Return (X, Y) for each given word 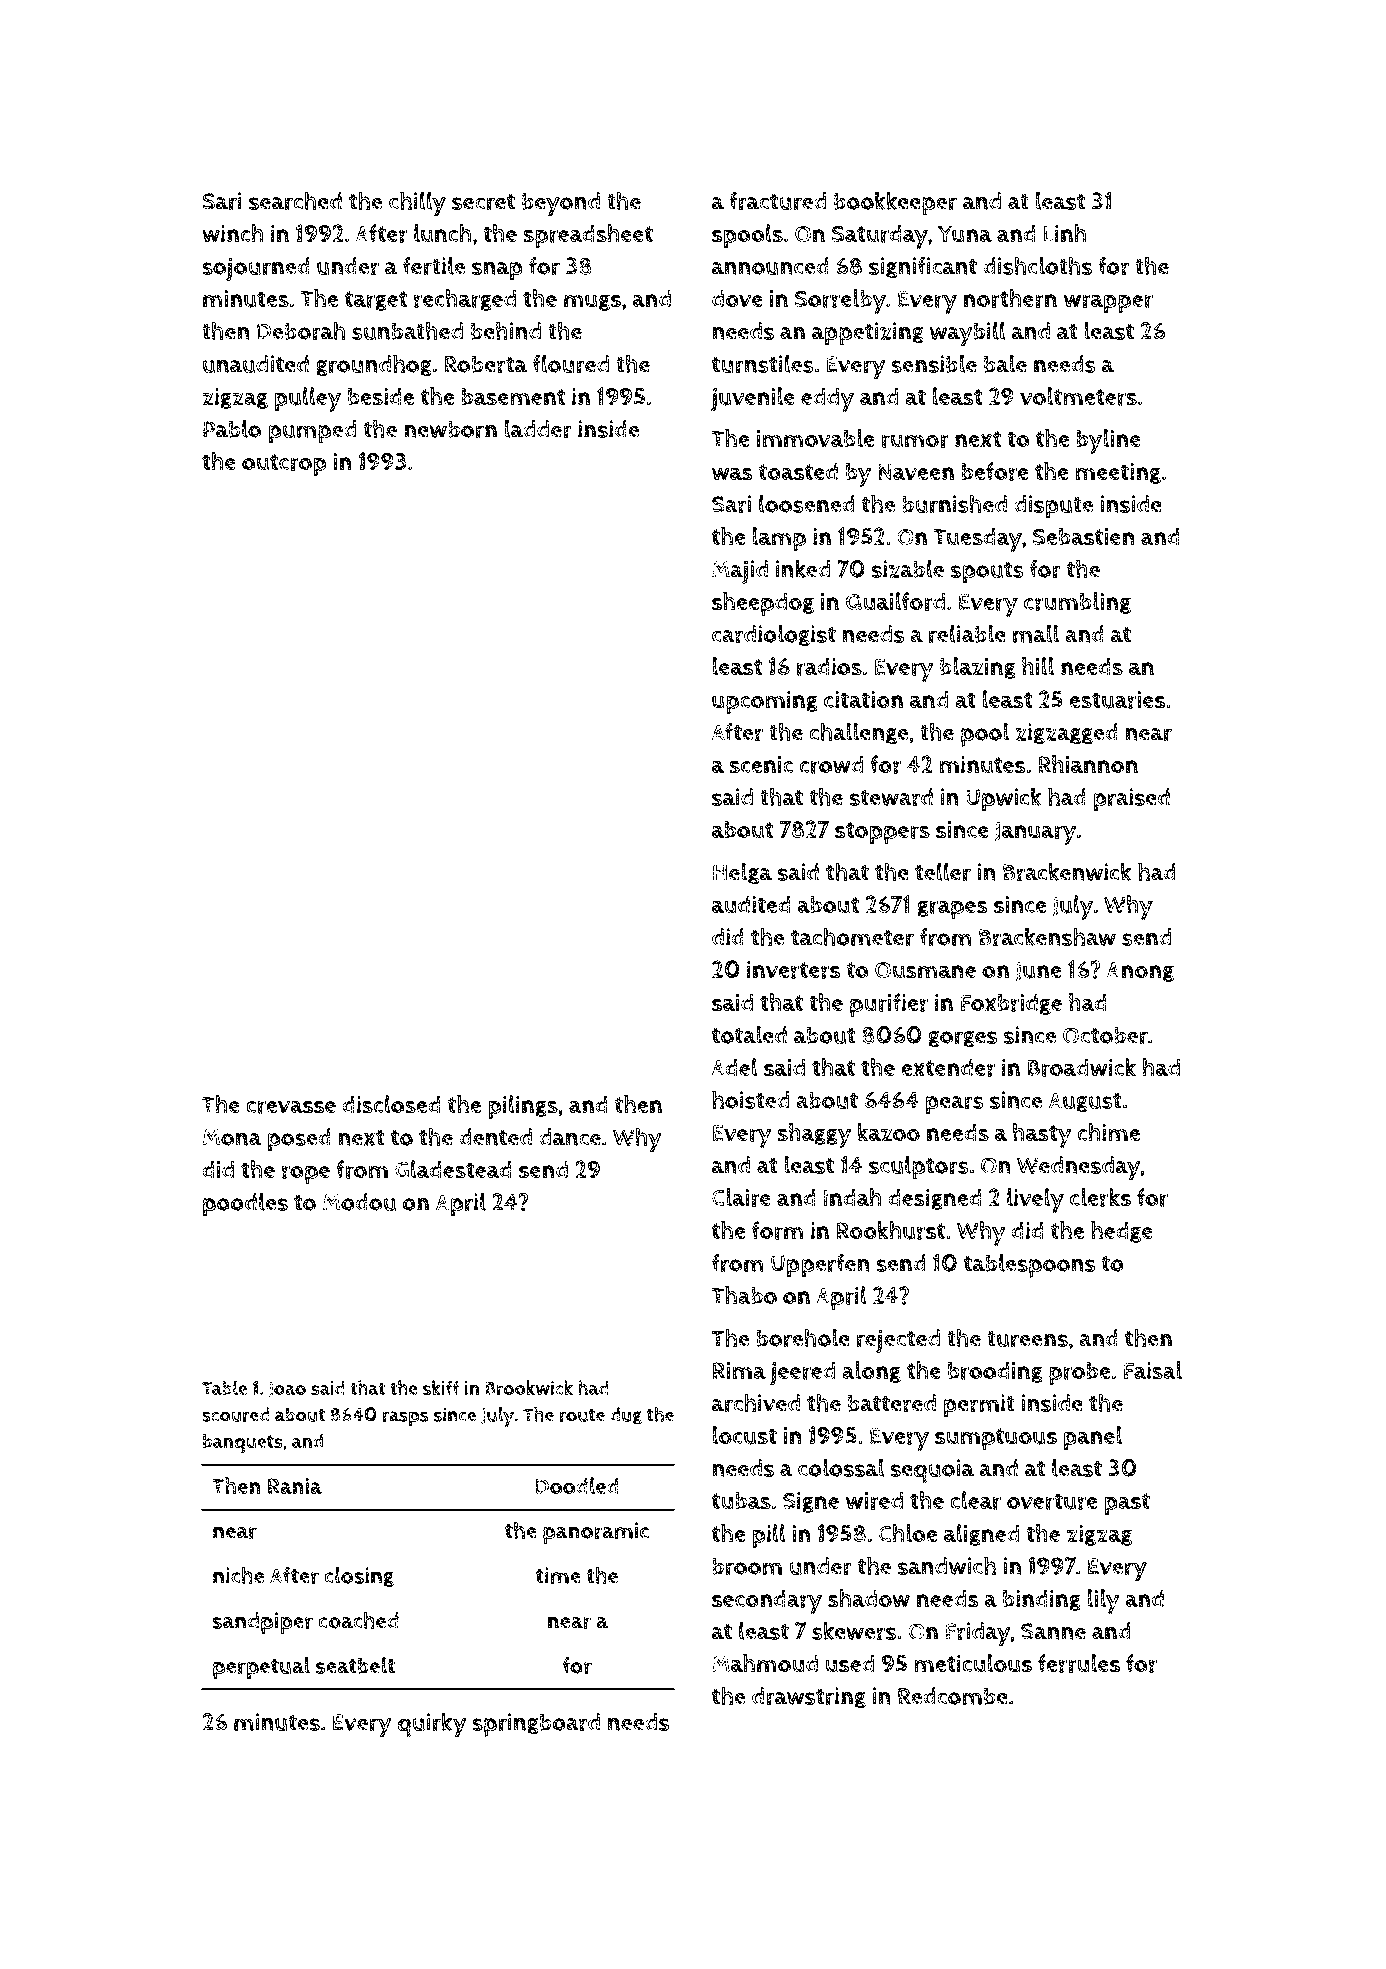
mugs (592, 302)
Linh (1064, 233)
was (732, 474)
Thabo (744, 1295)
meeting (1118, 473)
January (1036, 833)
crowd (831, 764)
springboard (536, 1725)
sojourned (256, 269)
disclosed (391, 1104)
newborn (450, 429)
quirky (432, 1724)
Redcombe (953, 1696)
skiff (441, 1388)
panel (1093, 1438)
